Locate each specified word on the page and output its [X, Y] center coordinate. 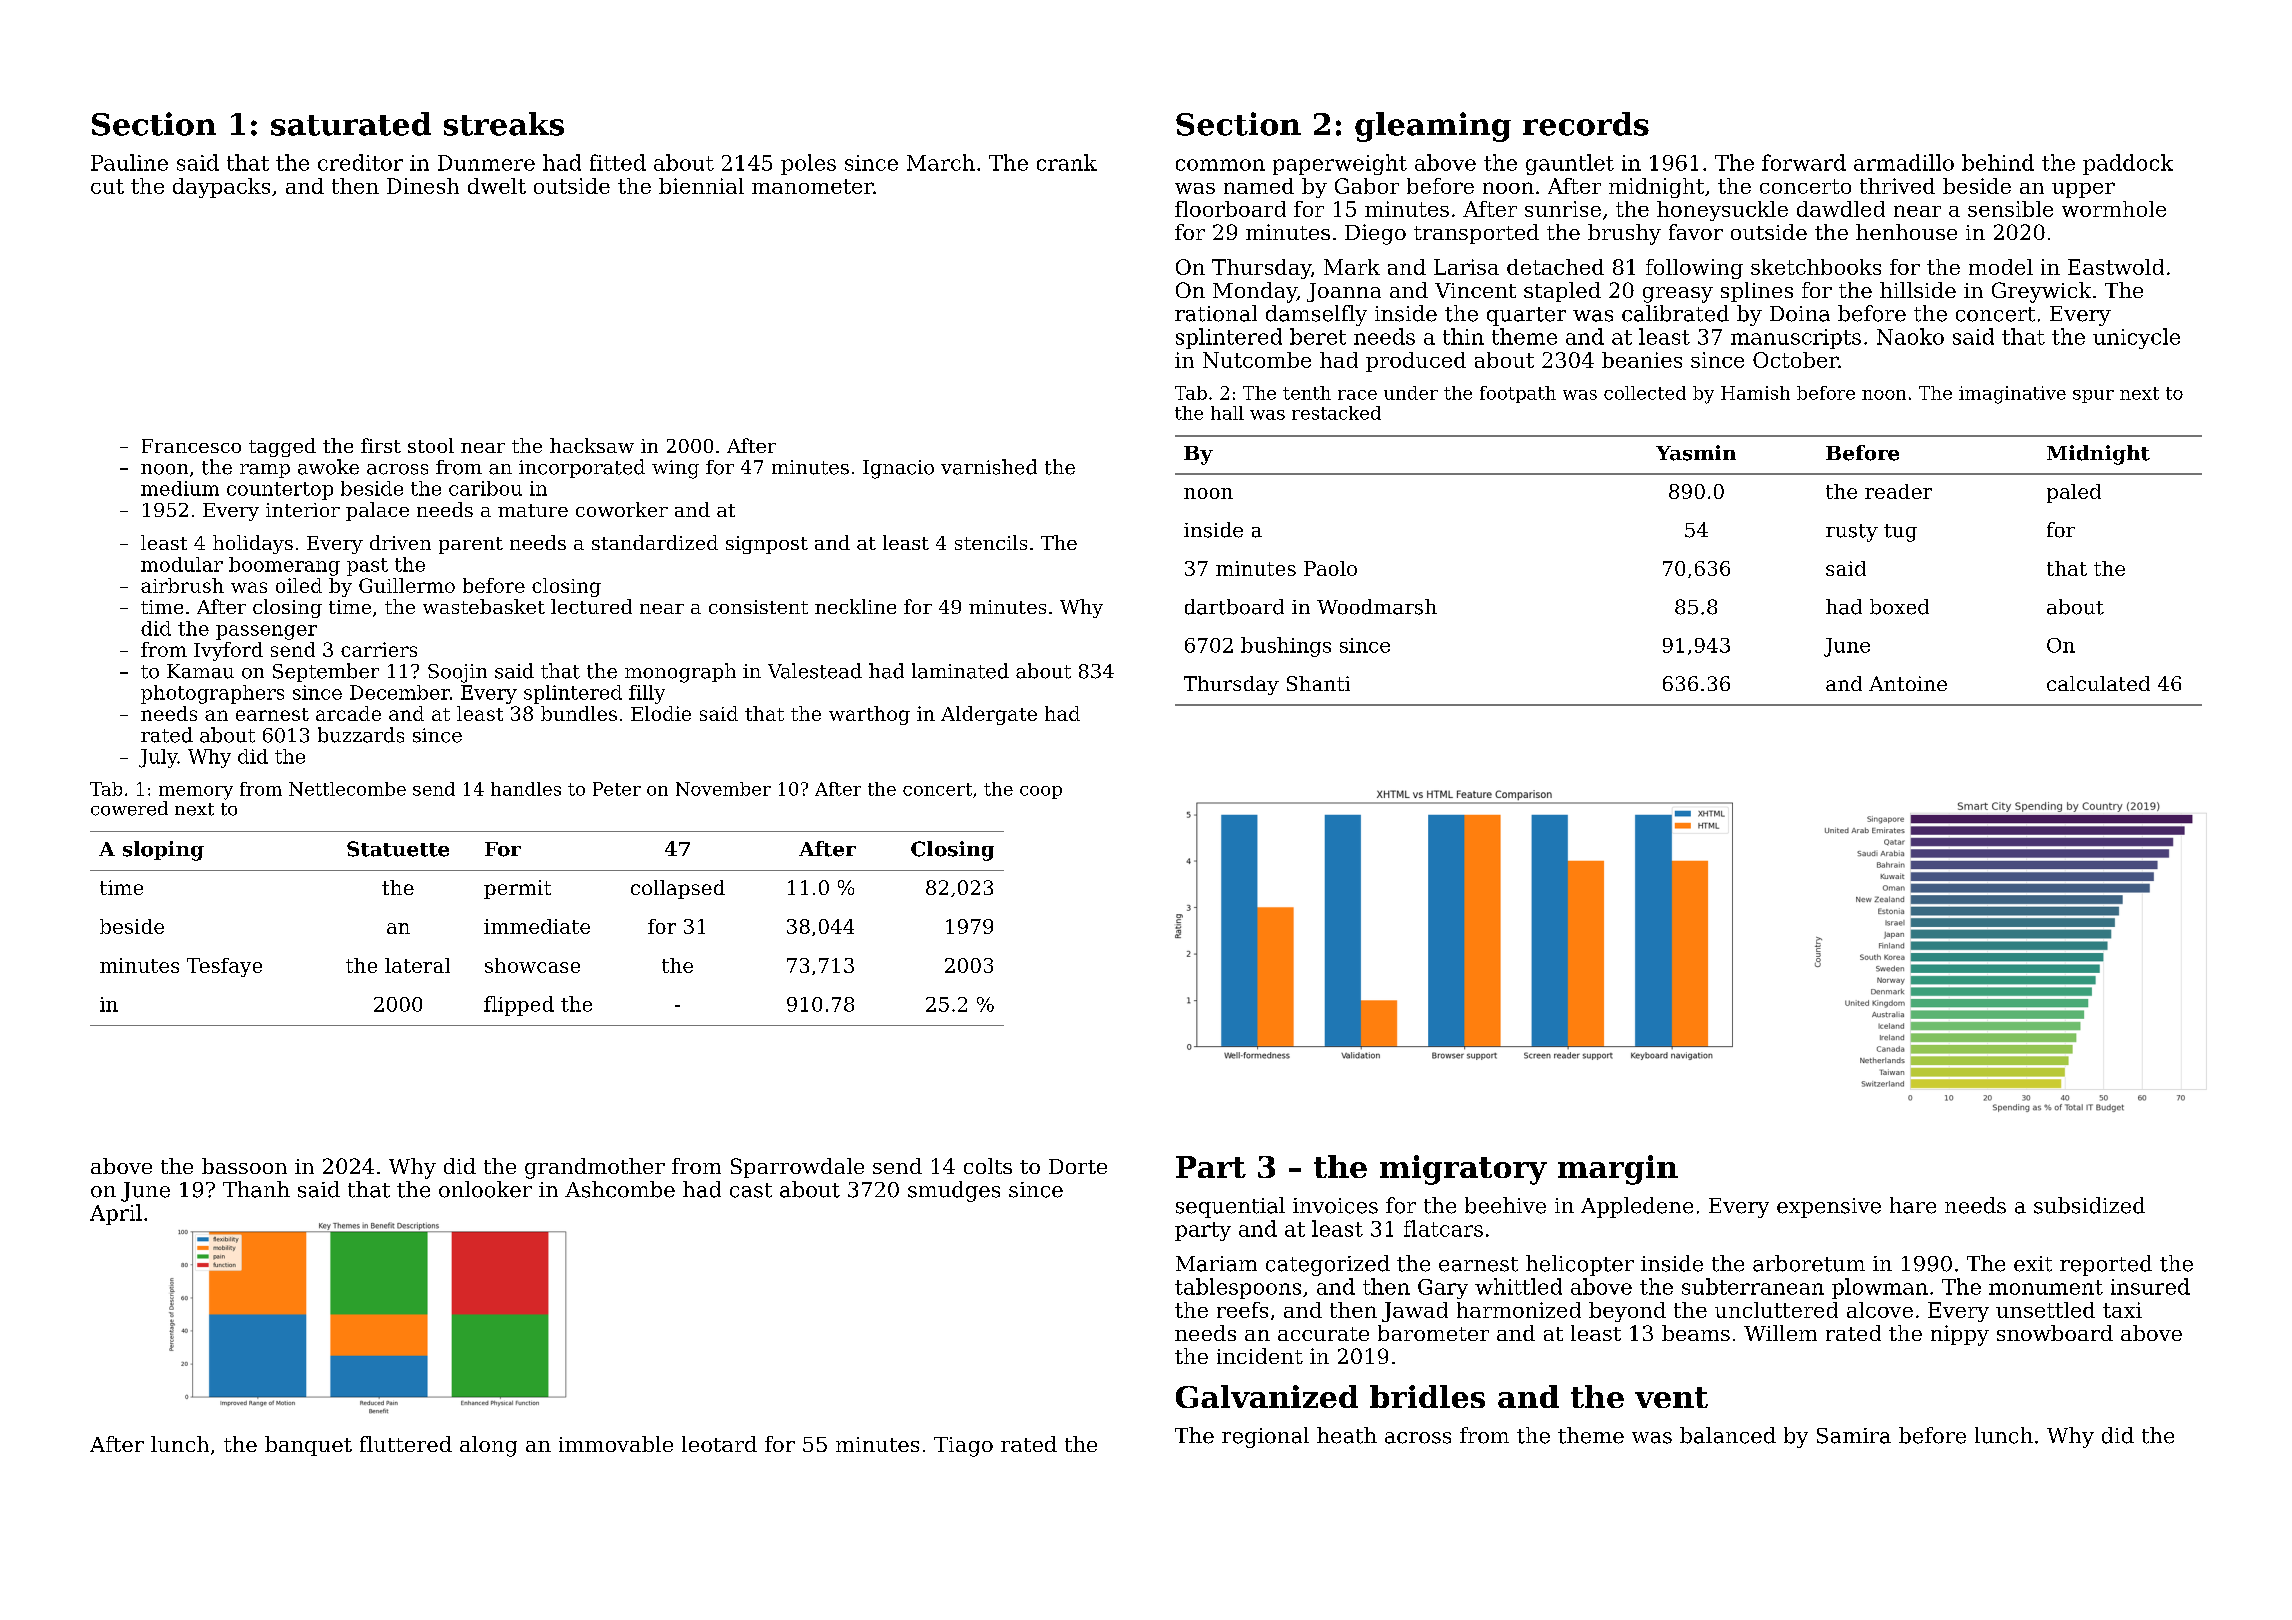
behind [1998, 162]
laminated [960, 671]
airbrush [182, 585]
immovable [616, 1444]
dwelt [497, 186]
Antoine [1908, 683]
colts [988, 1166]
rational [1216, 313]
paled [2074, 493]
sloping [163, 851]
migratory [1463, 1170]
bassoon [244, 1166]
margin [1618, 1170]
